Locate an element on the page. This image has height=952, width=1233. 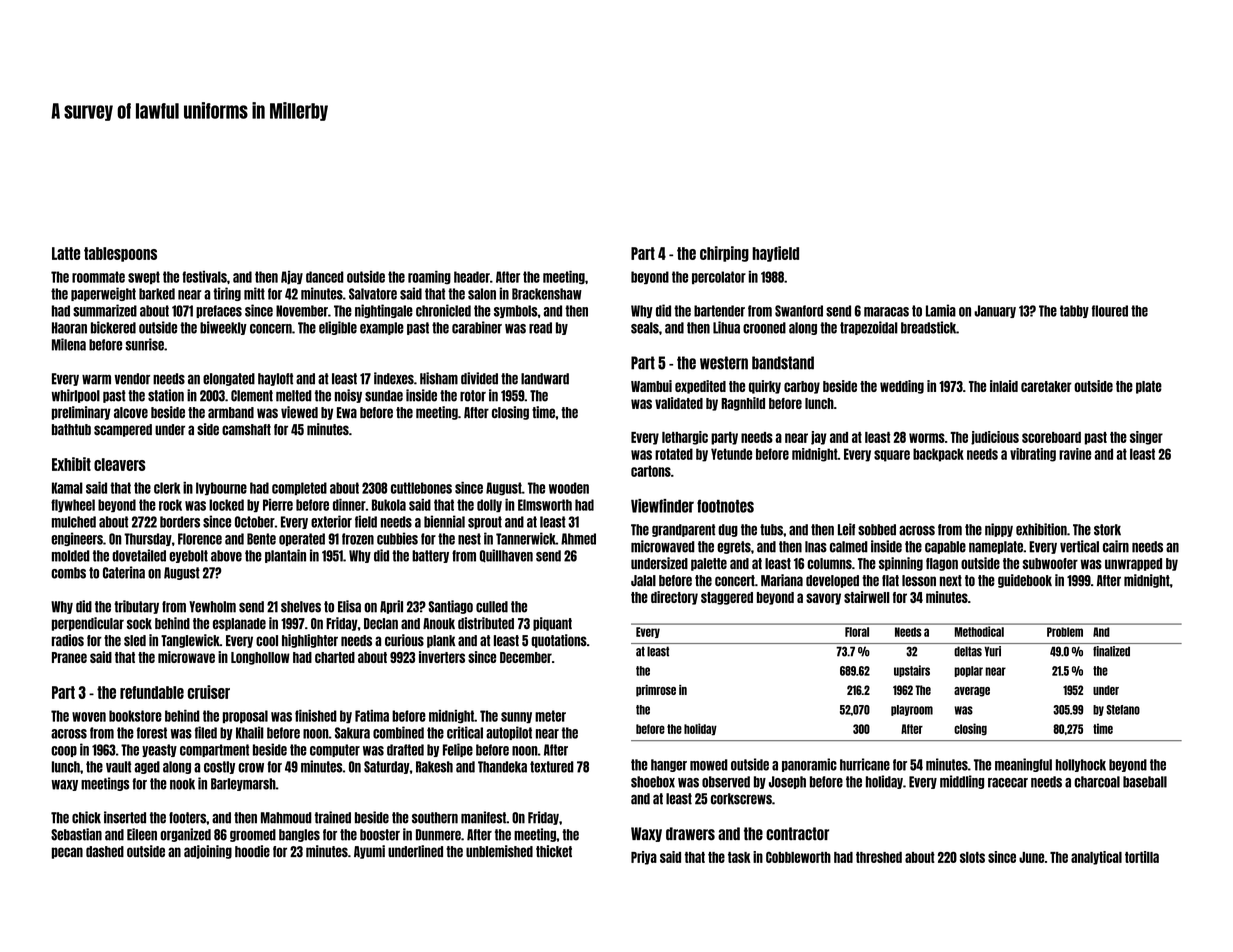
cartons is located at coordinates (651, 471).
